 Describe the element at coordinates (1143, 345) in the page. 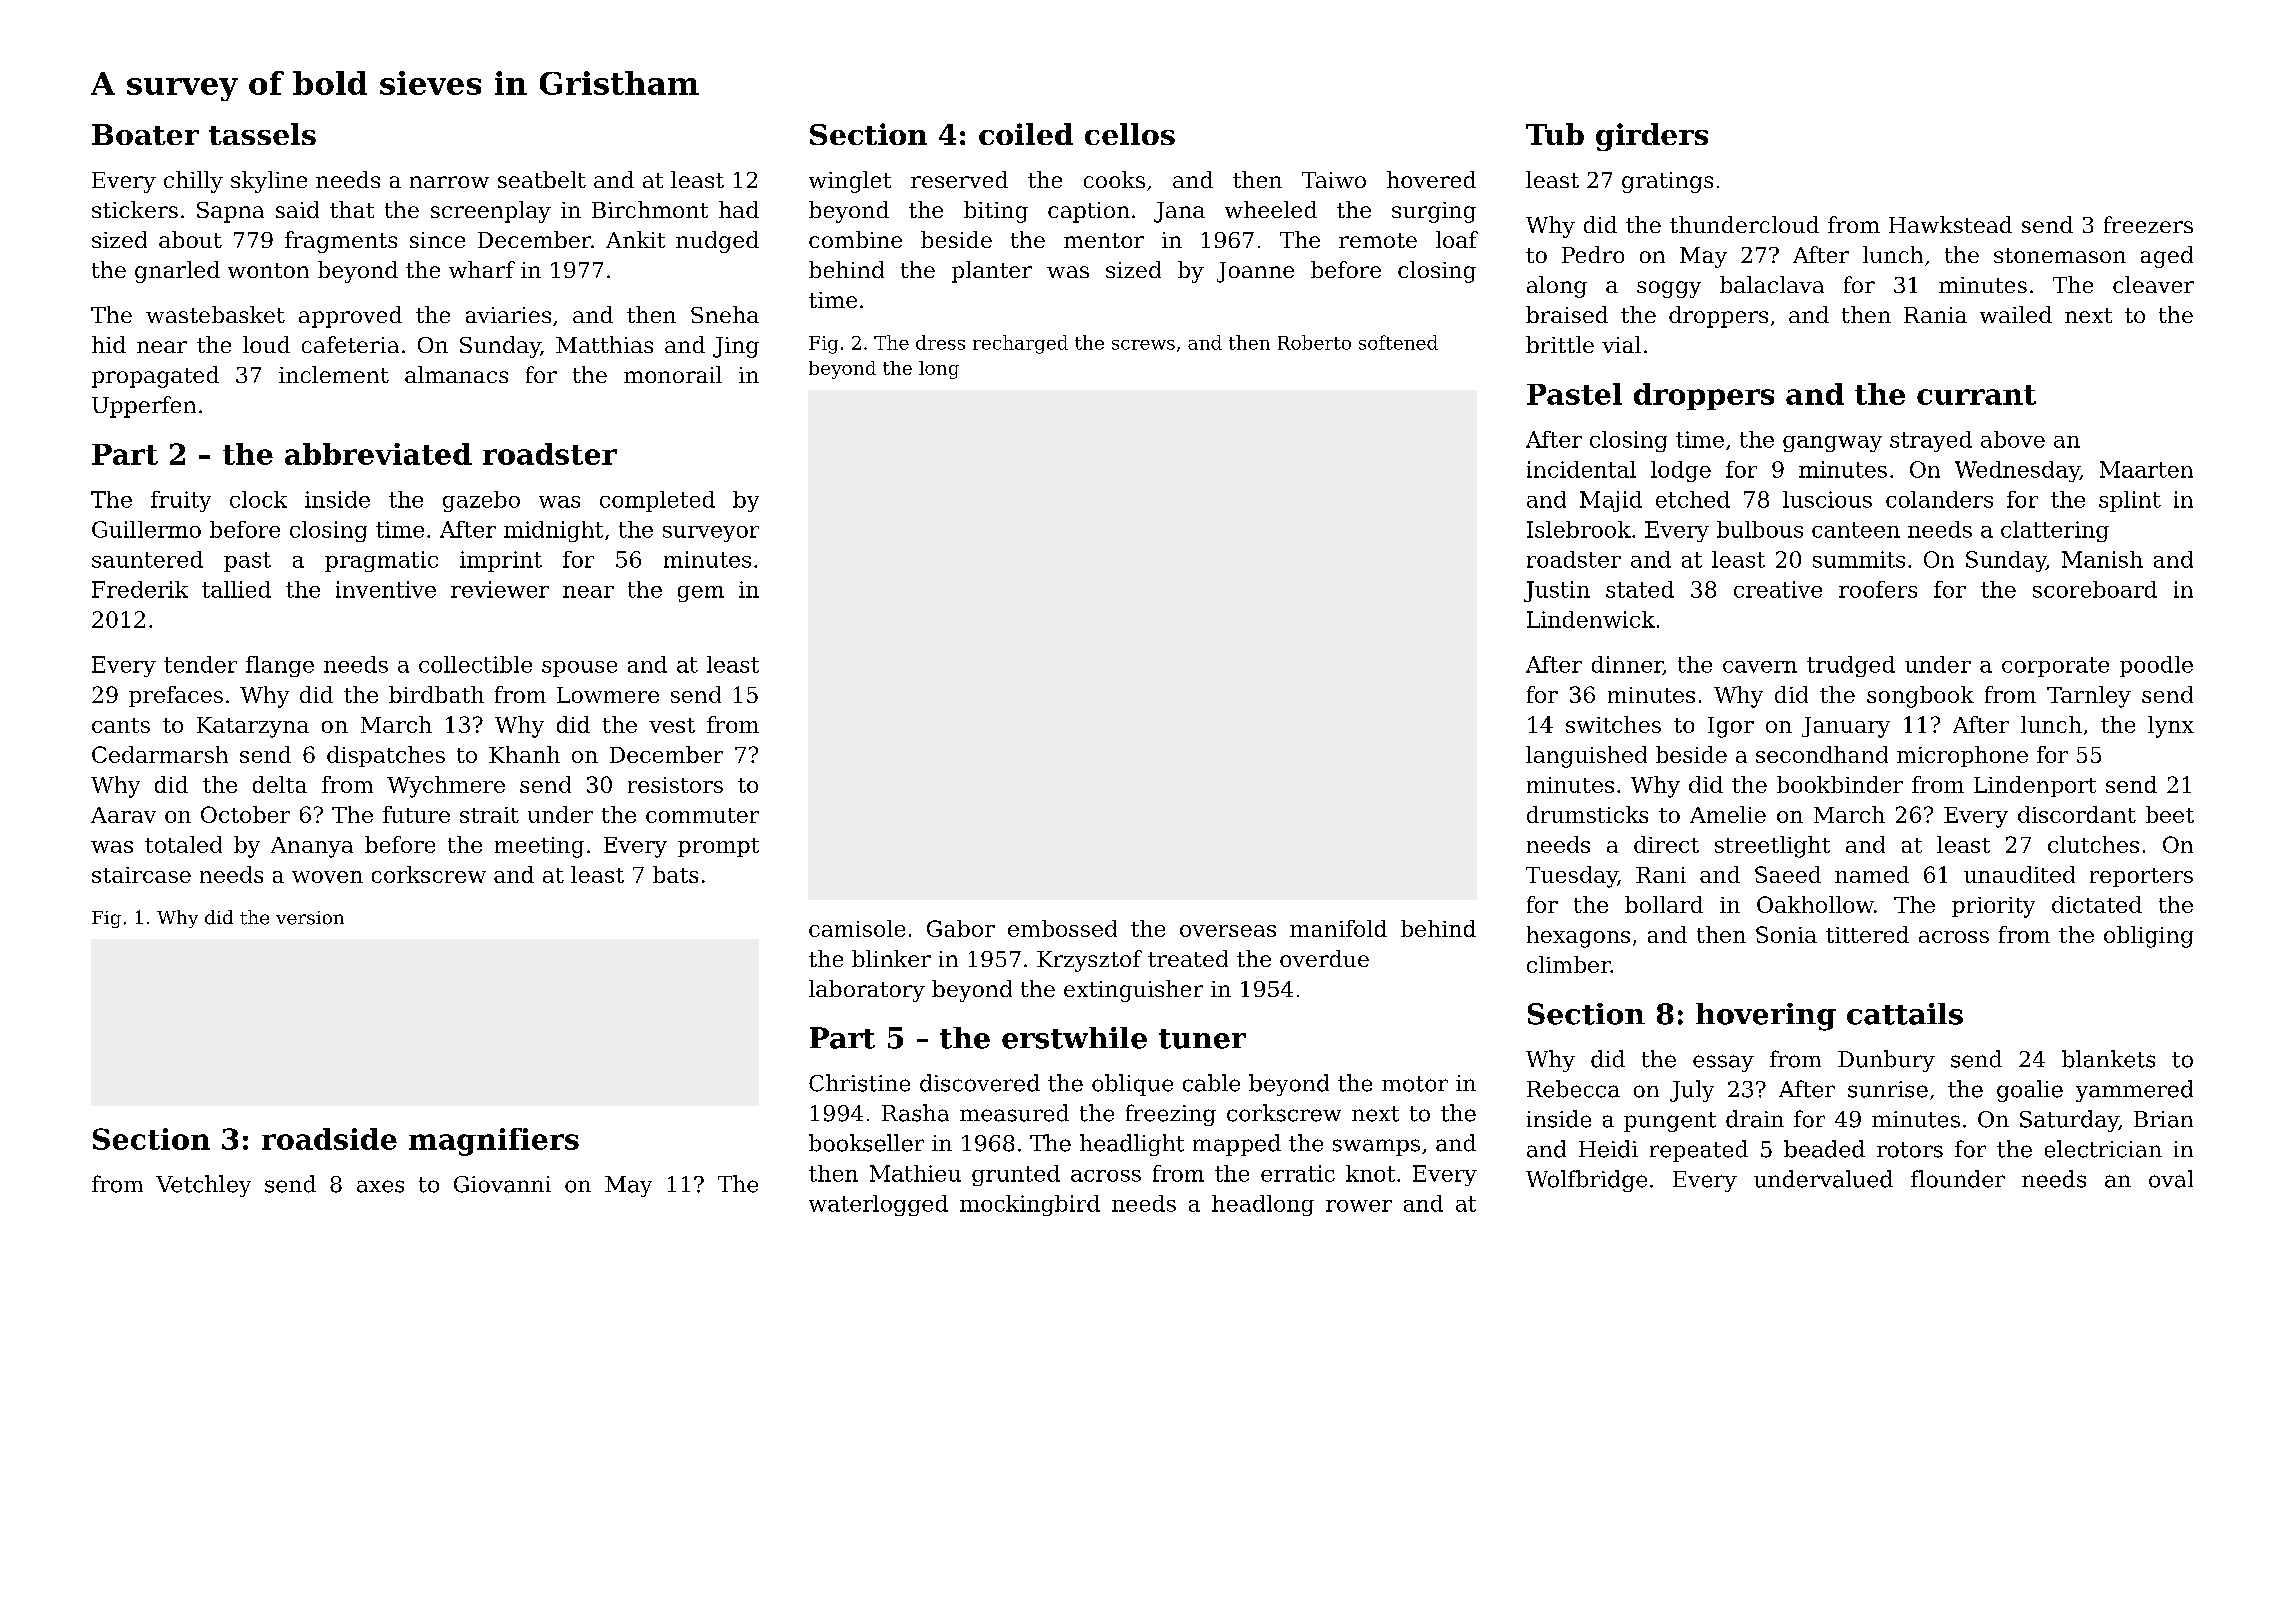

I see `screws` at that location.
